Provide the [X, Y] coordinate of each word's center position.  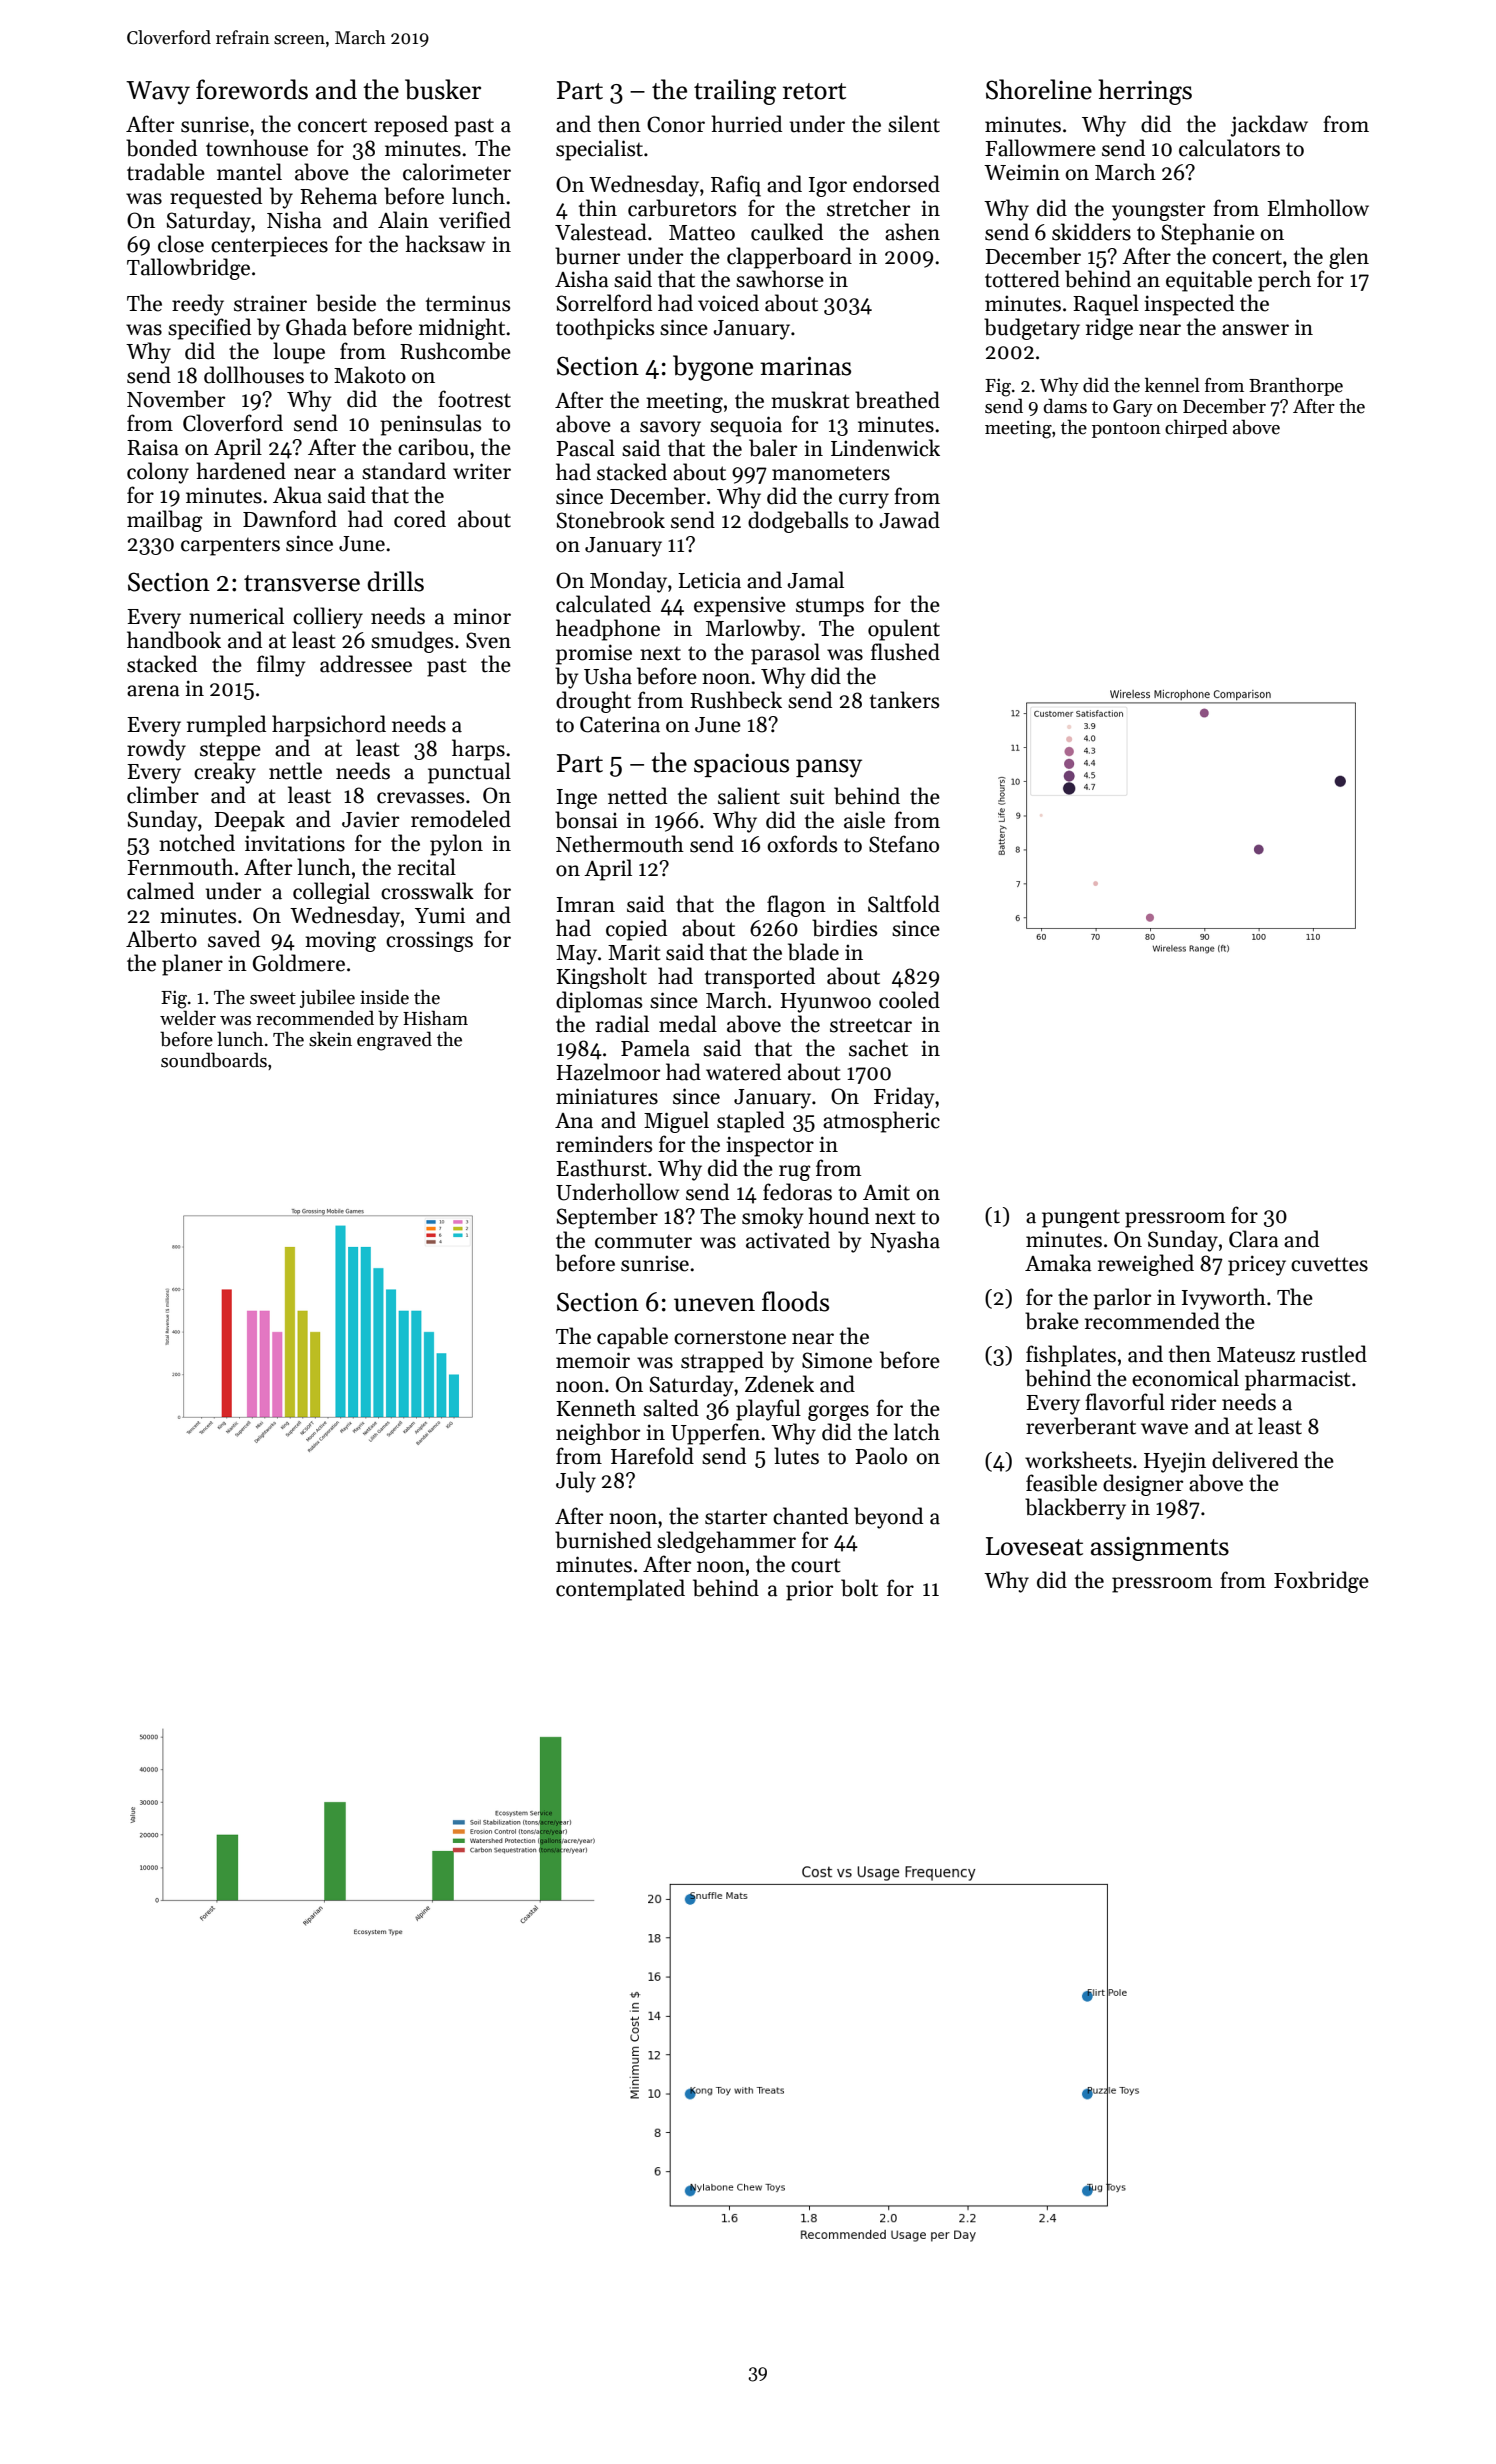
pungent [1081, 1219]
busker [443, 89]
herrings [1145, 92]
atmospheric [881, 1122]
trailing [735, 92]
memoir [593, 1360]
